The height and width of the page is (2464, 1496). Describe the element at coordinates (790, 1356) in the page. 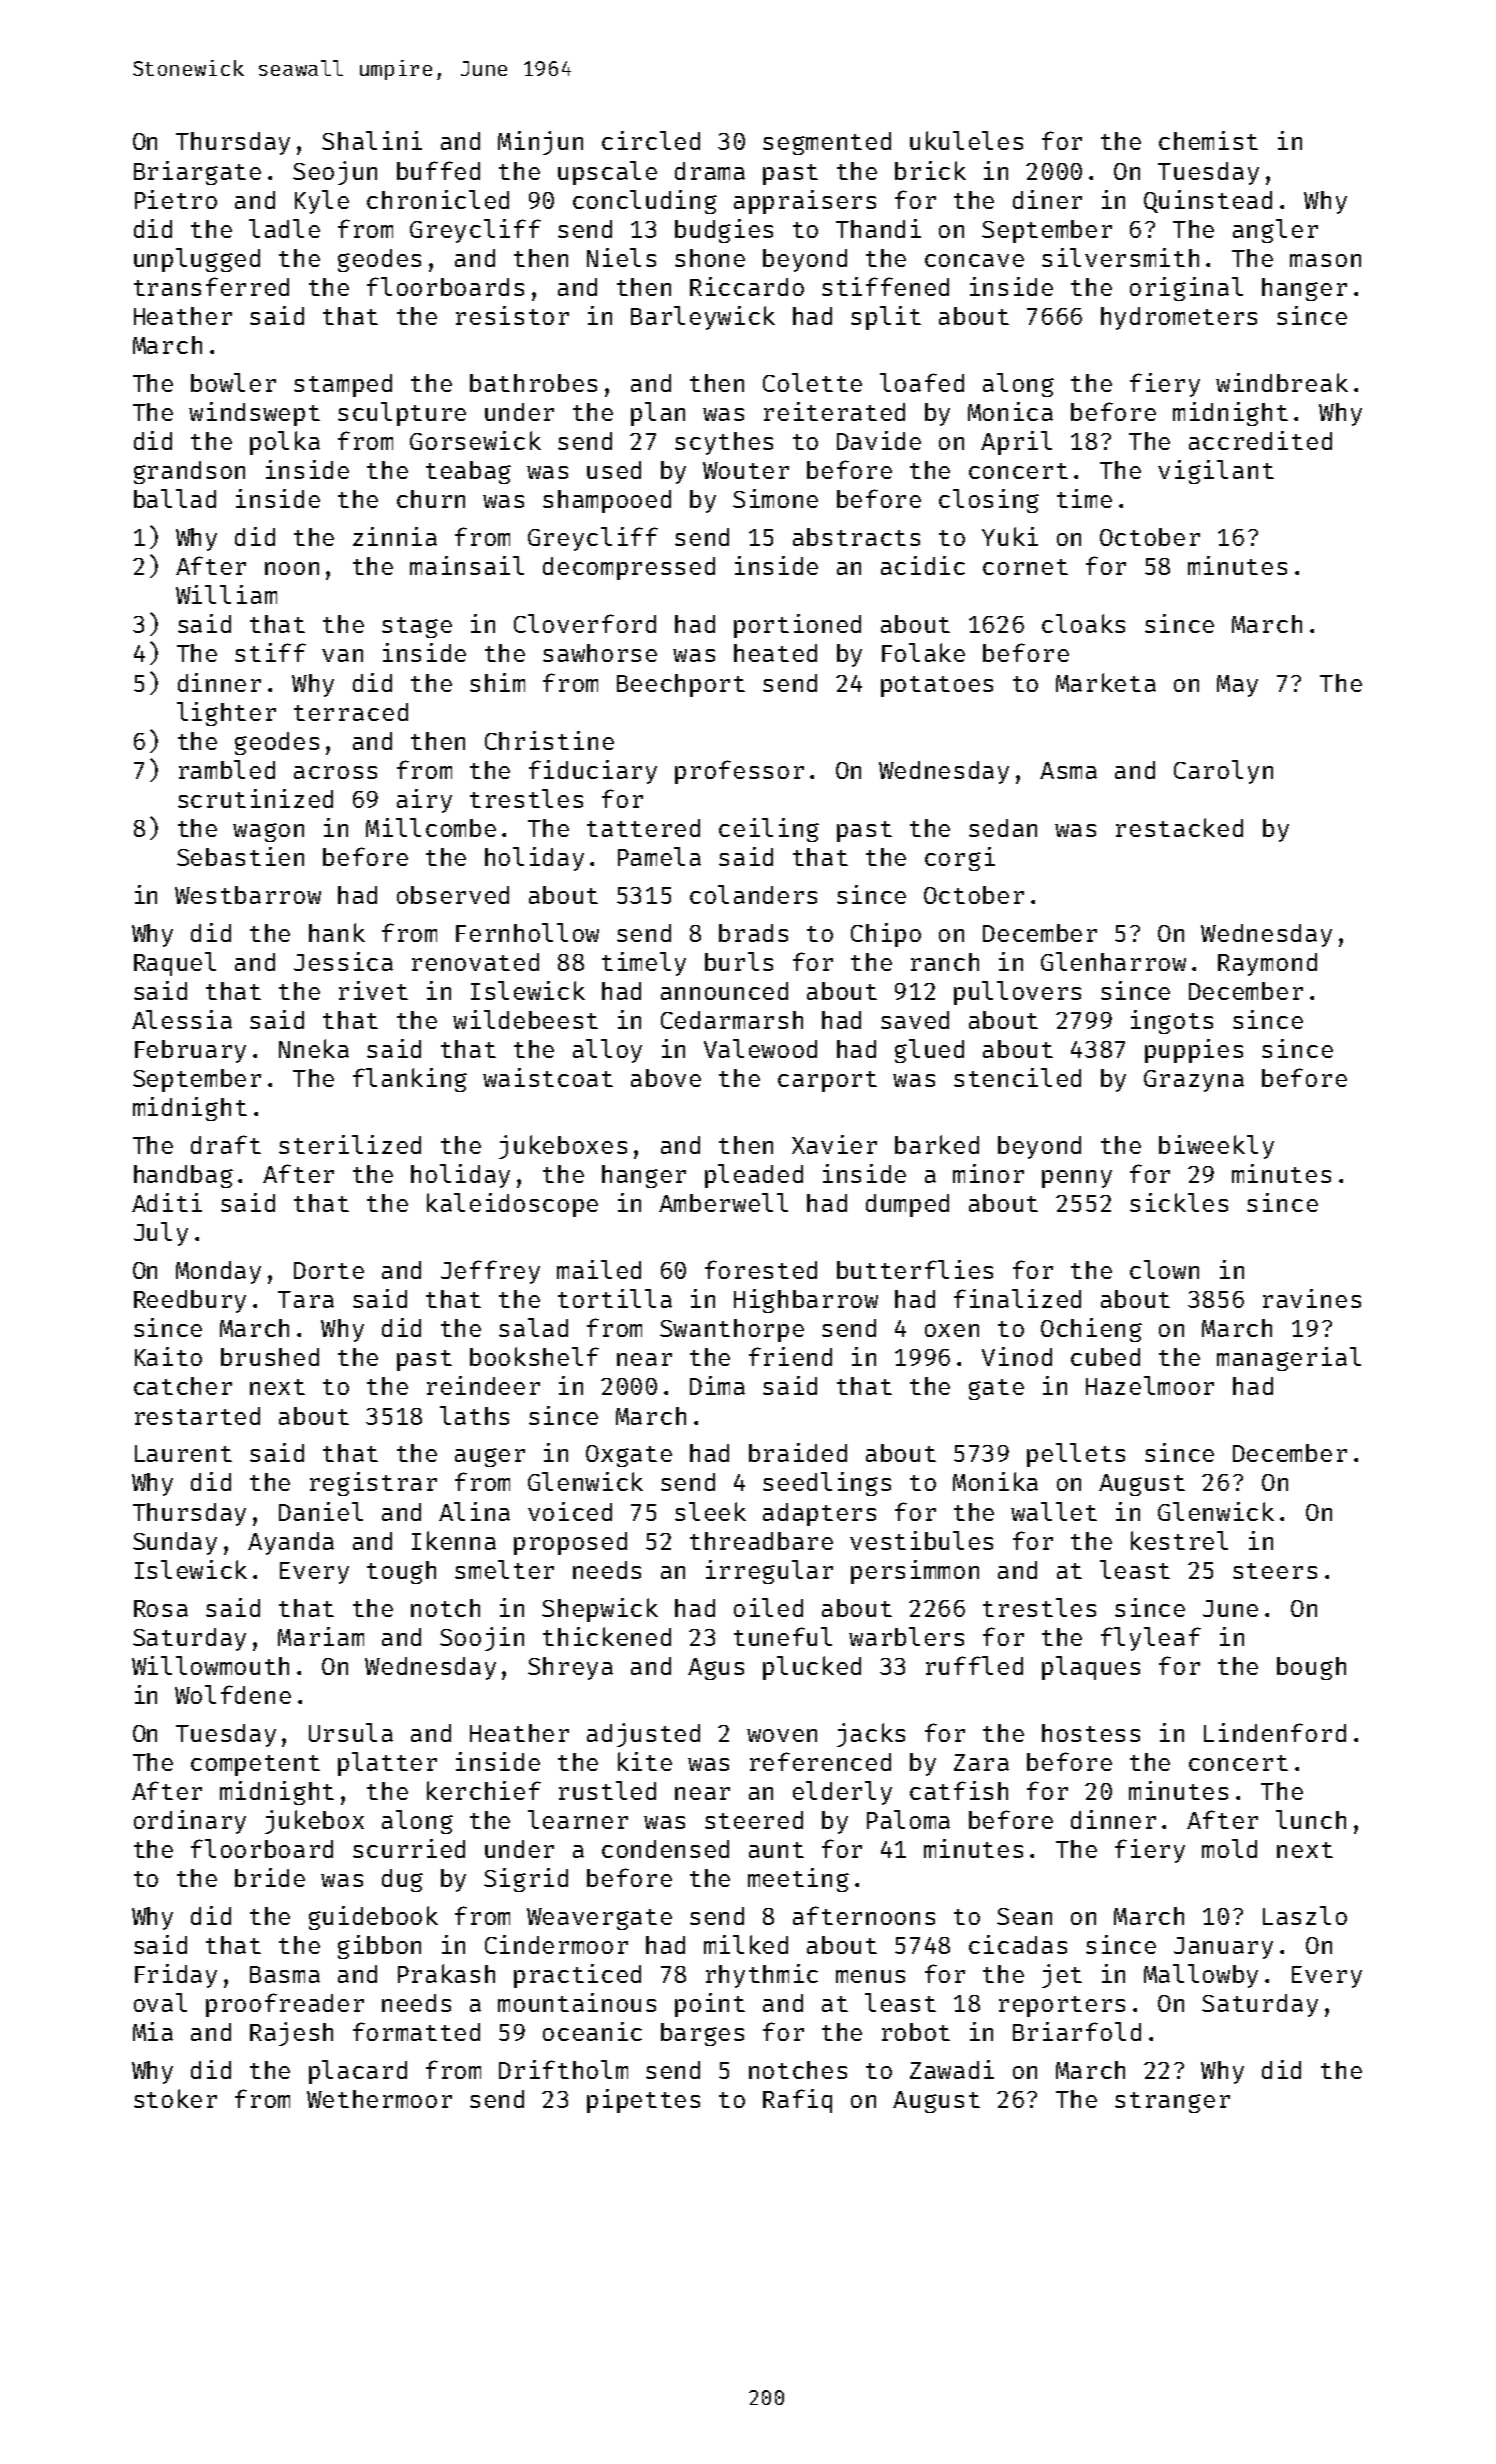

I see `friend` at that location.
